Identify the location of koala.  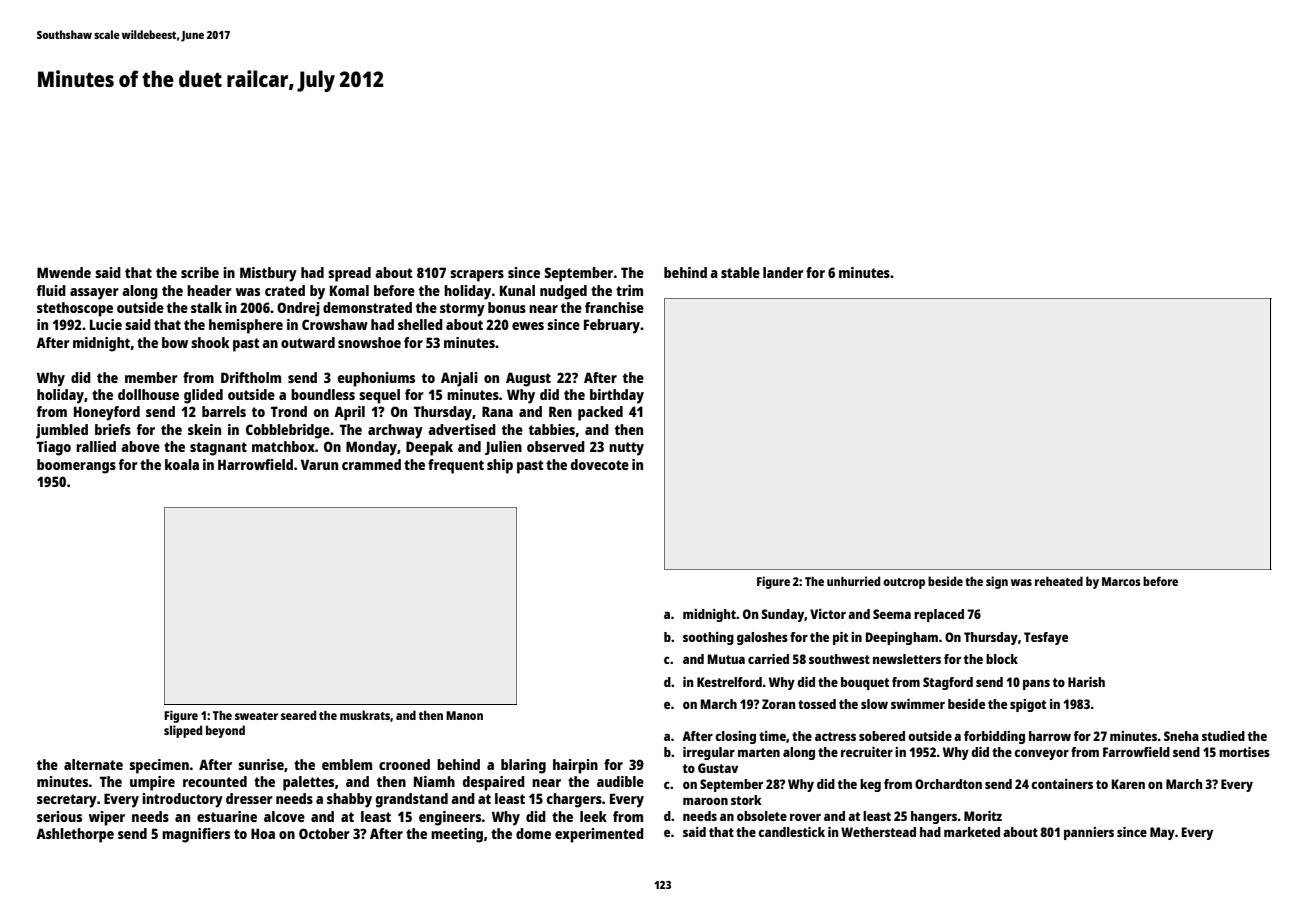
(182, 464).
